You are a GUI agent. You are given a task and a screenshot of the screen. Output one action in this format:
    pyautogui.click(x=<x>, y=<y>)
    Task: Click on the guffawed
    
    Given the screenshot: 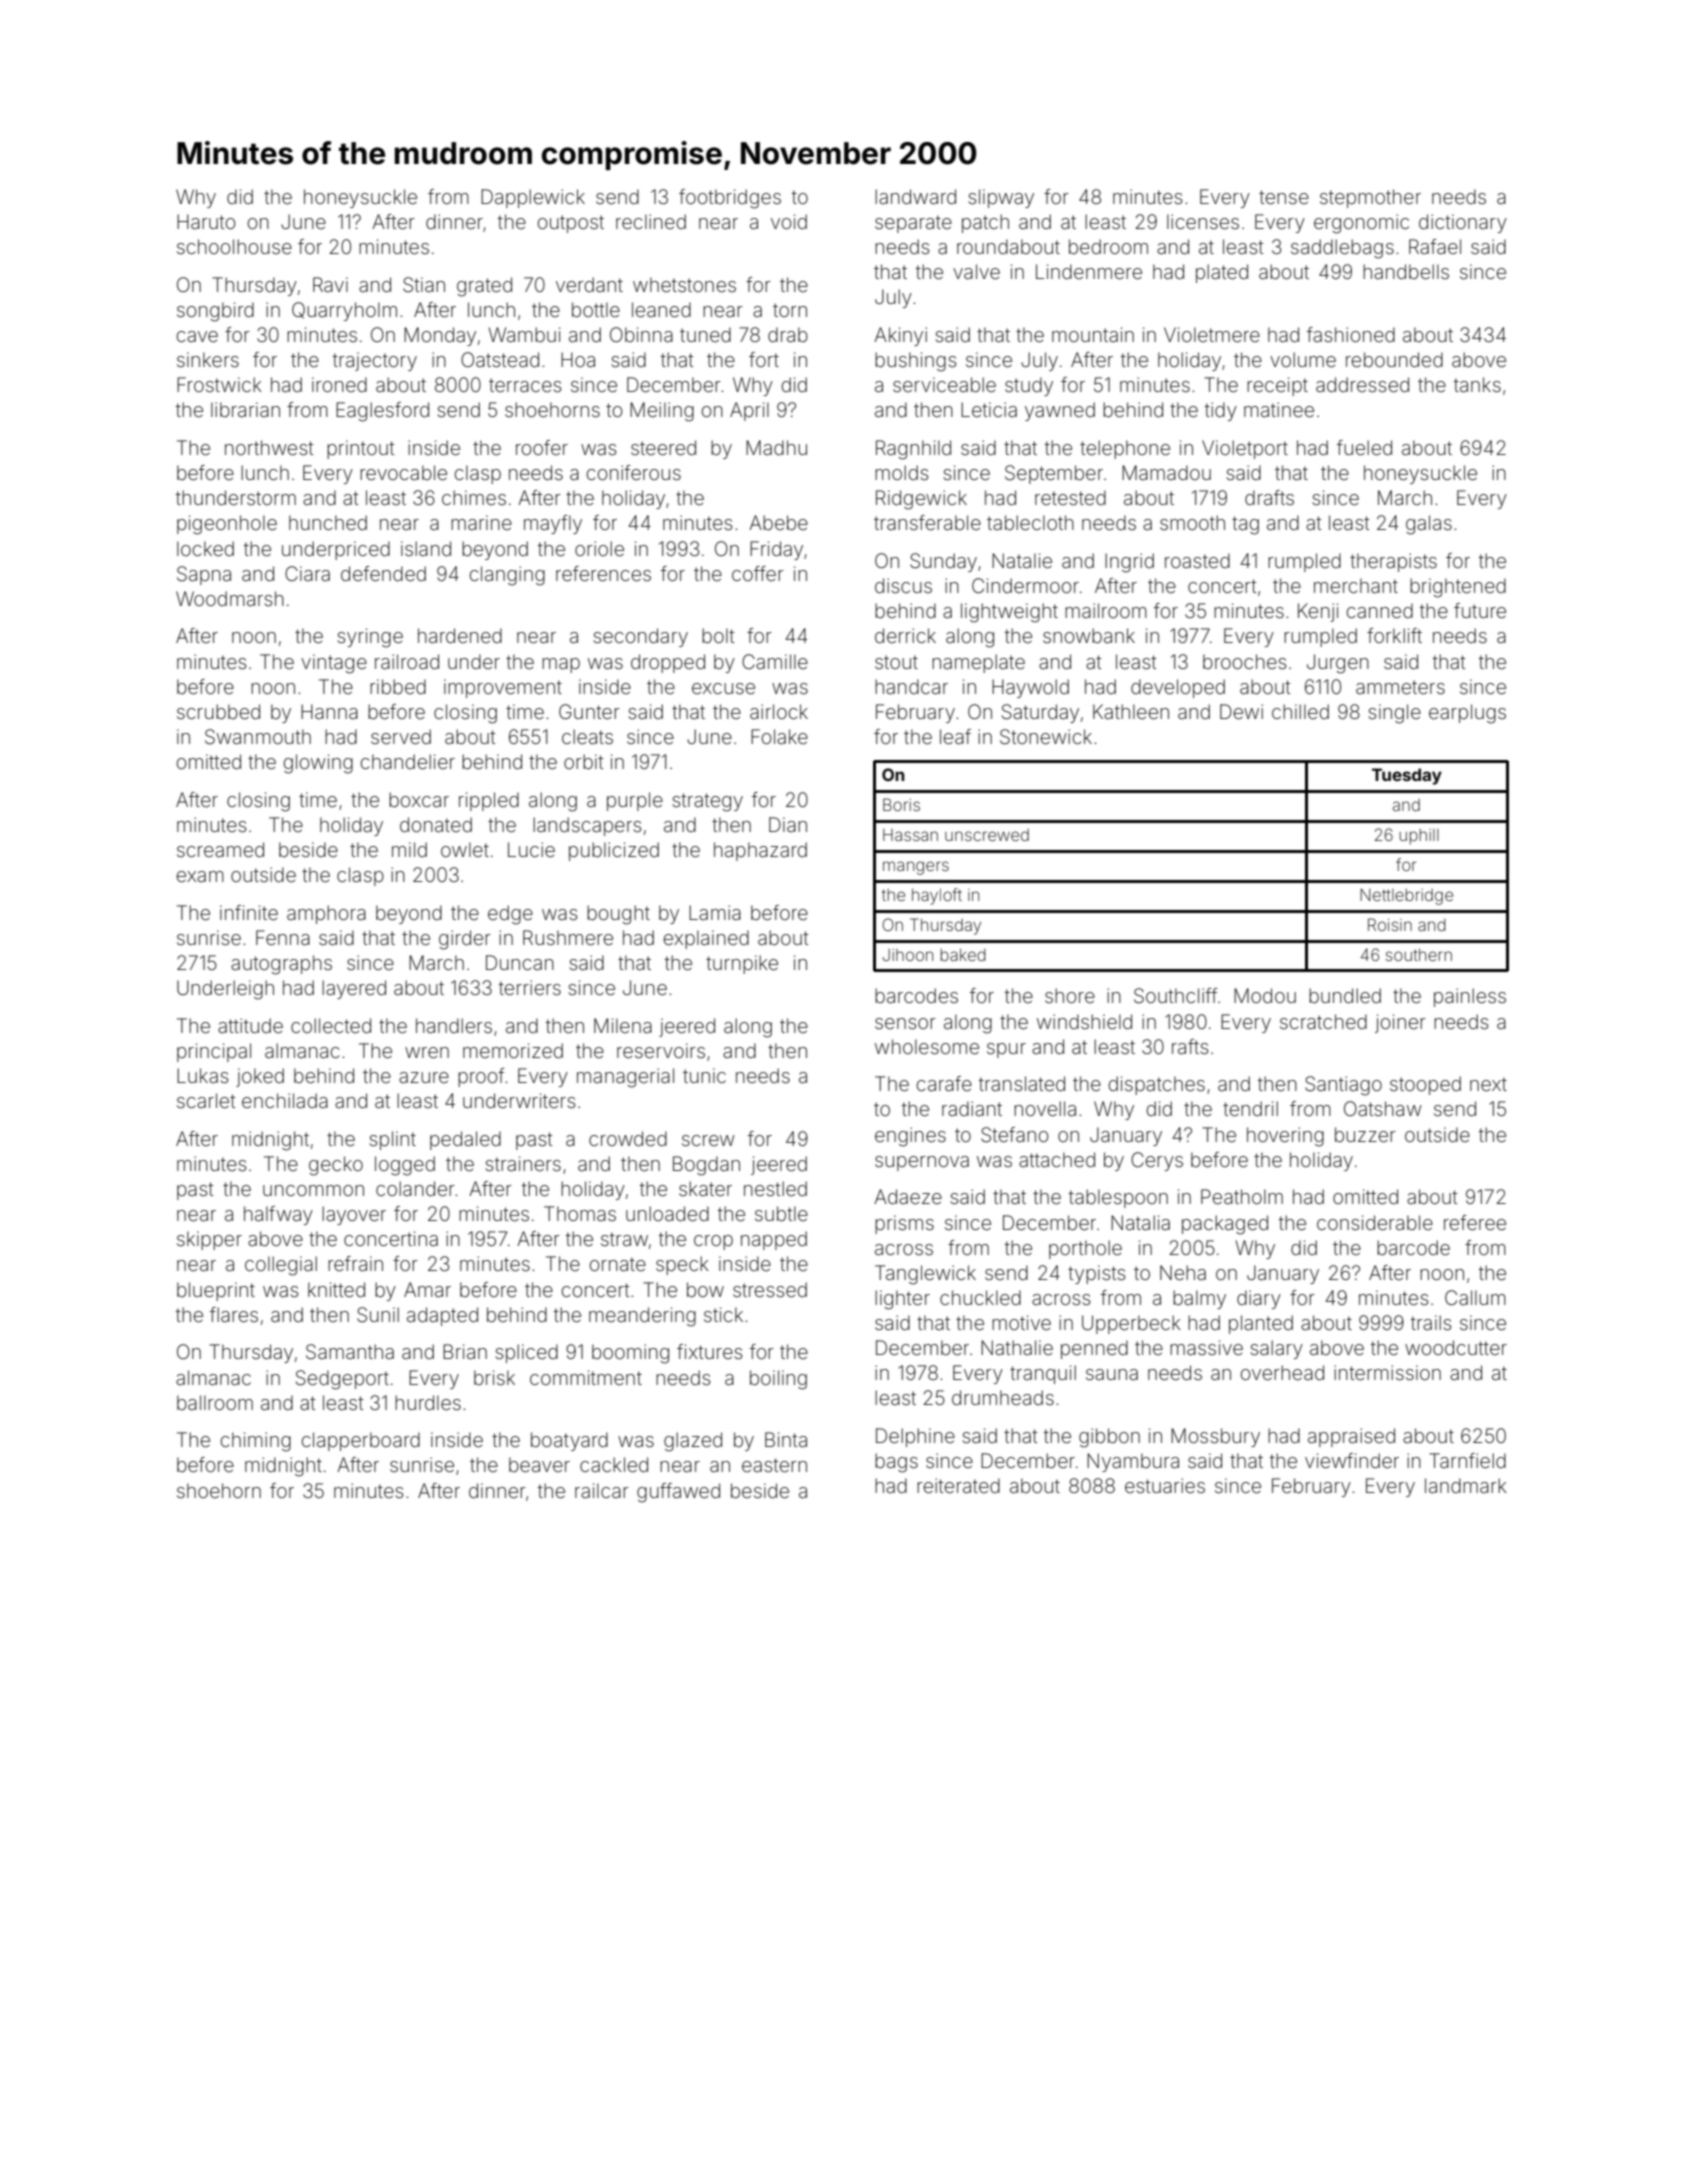 What is the action you would take?
    pyautogui.click(x=678, y=1493)
